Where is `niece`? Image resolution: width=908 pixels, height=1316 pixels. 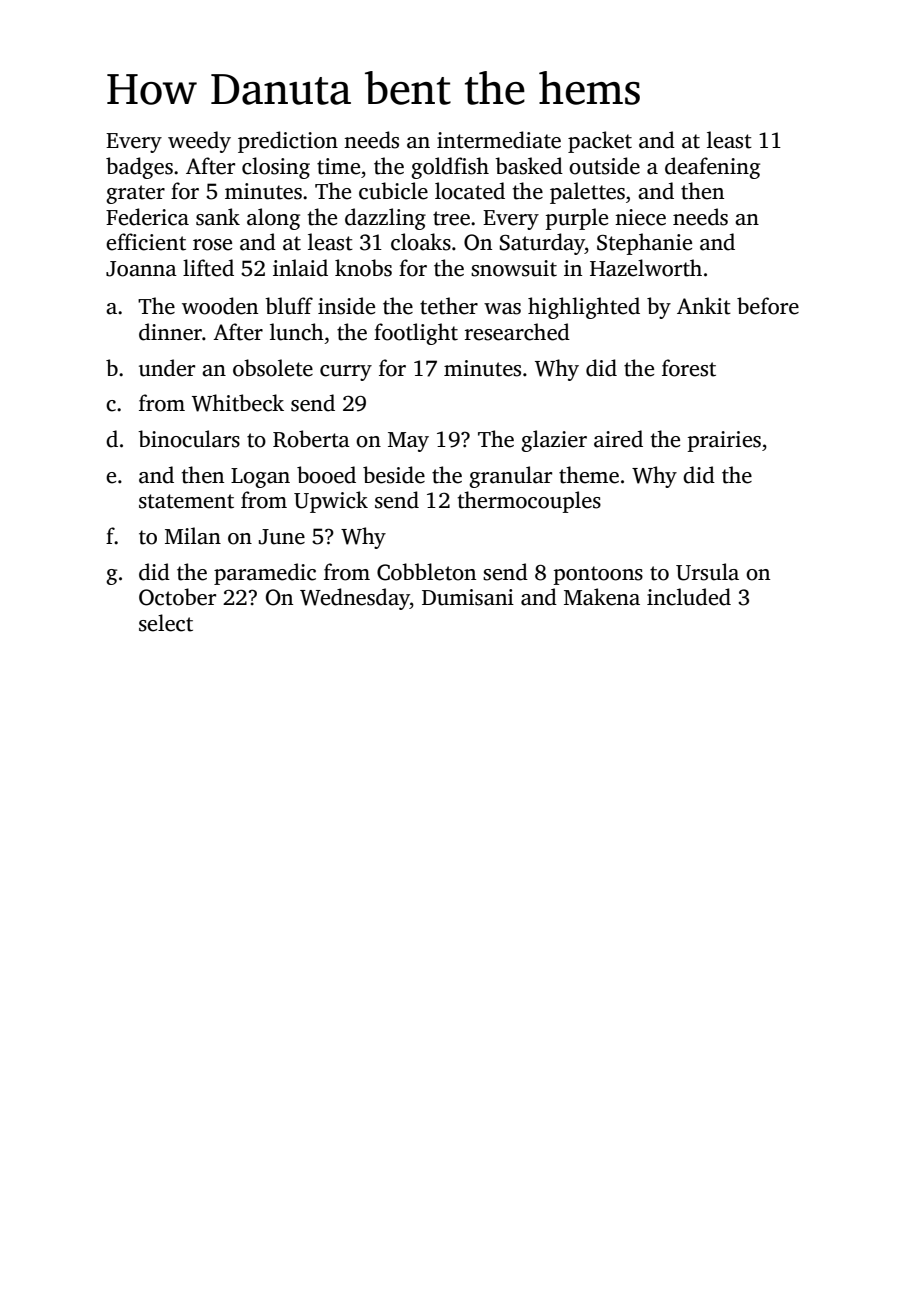 niece is located at coordinates (640, 217).
